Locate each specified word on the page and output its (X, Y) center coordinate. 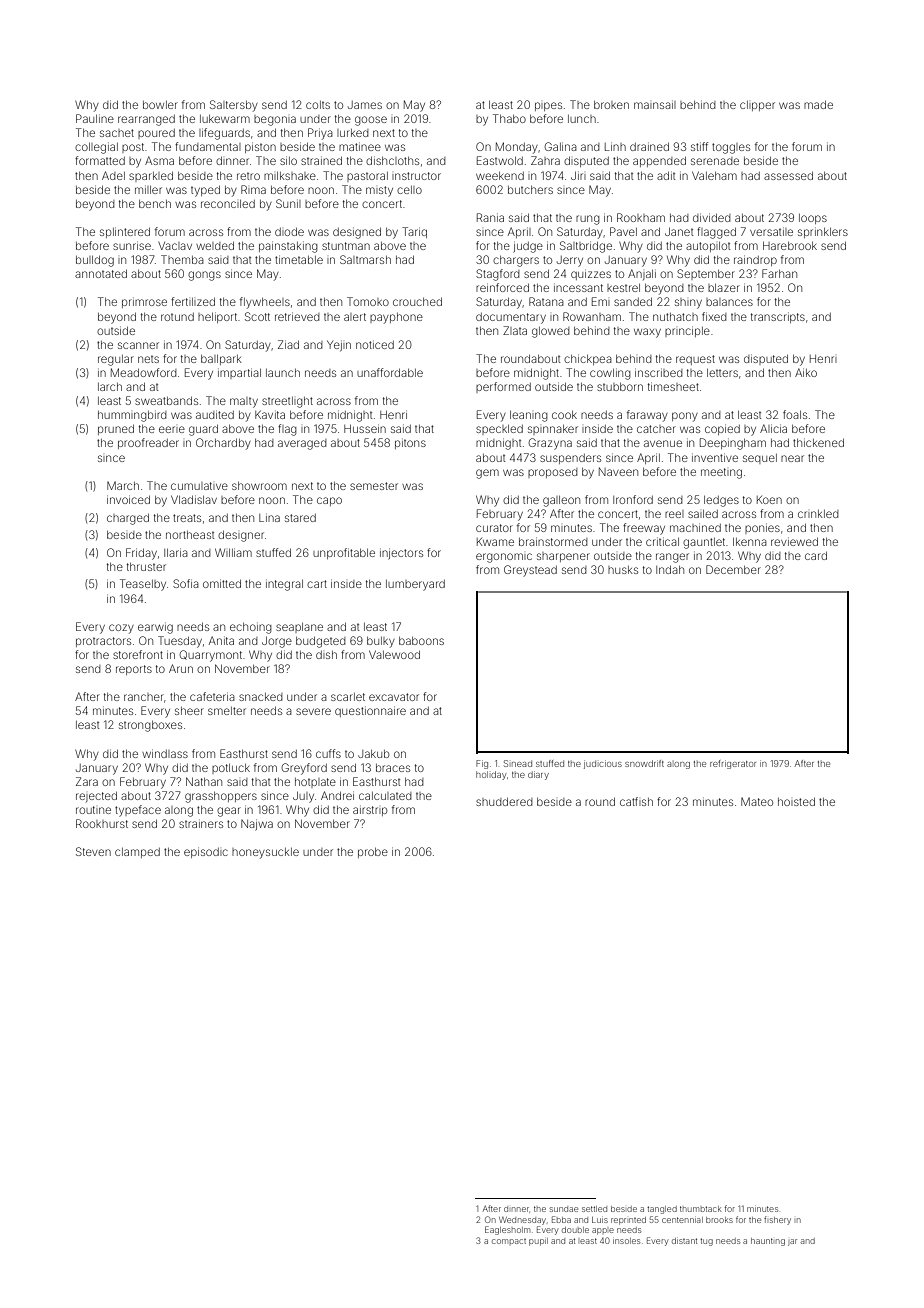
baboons (421, 641)
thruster (146, 567)
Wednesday (522, 1221)
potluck (231, 769)
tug (706, 1242)
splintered (125, 232)
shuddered (504, 802)
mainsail (655, 104)
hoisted (796, 802)
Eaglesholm (507, 1230)
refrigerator (733, 764)
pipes (548, 106)
